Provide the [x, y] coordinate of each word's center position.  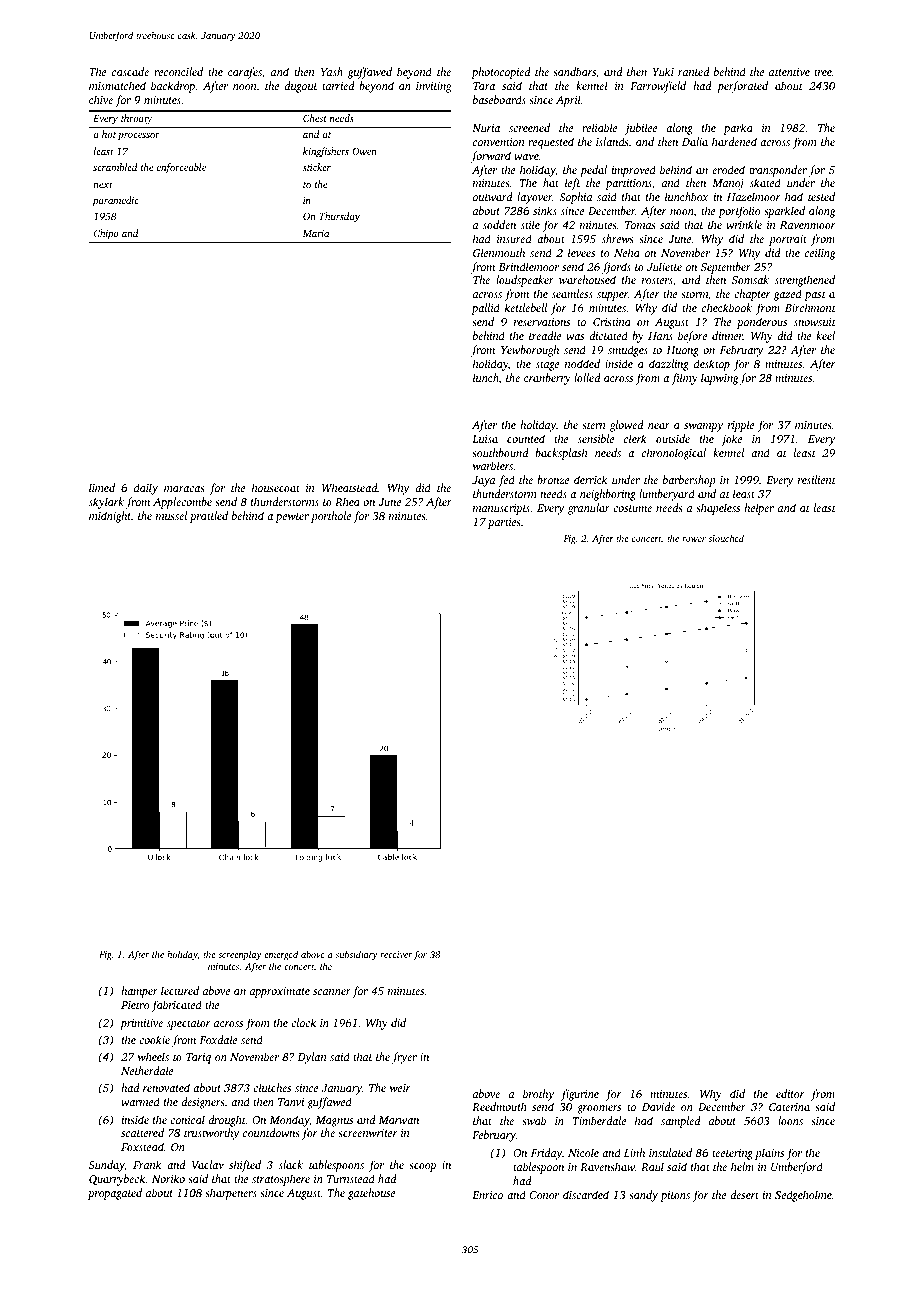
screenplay [240, 955]
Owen [364, 151]
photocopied [500, 73]
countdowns [271, 1132]
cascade [130, 71]
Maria [316, 233]
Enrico [487, 1195]
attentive [789, 72]
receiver [396, 954]
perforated [742, 87]
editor [790, 1093]
